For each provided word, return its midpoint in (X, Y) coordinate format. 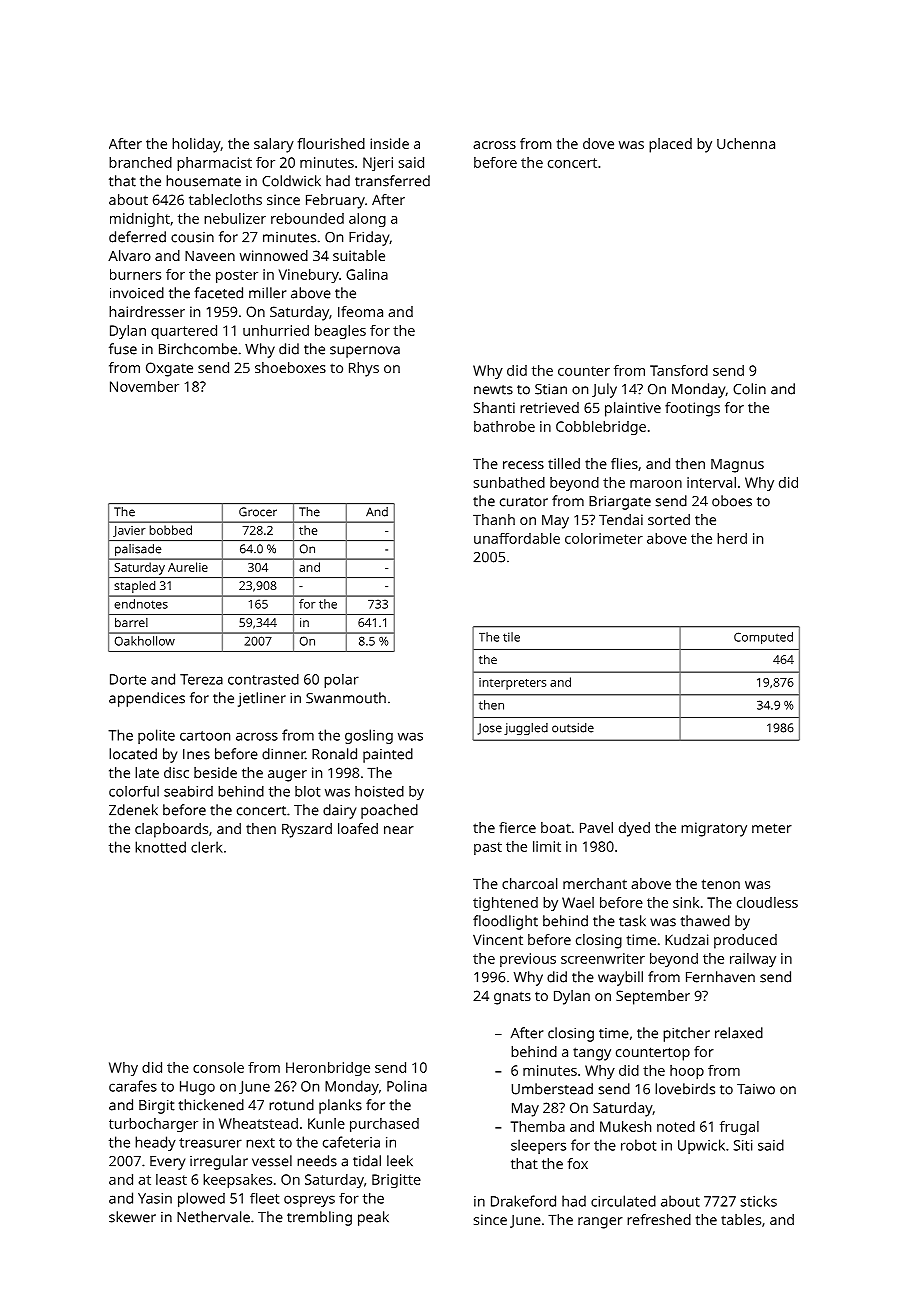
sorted (669, 519)
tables (741, 1219)
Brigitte (396, 1181)
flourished (331, 143)
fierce (517, 827)
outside (573, 728)
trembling (319, 1218)
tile (511, 637)
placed (670, 145)
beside (215, 772)
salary (274, 145)
